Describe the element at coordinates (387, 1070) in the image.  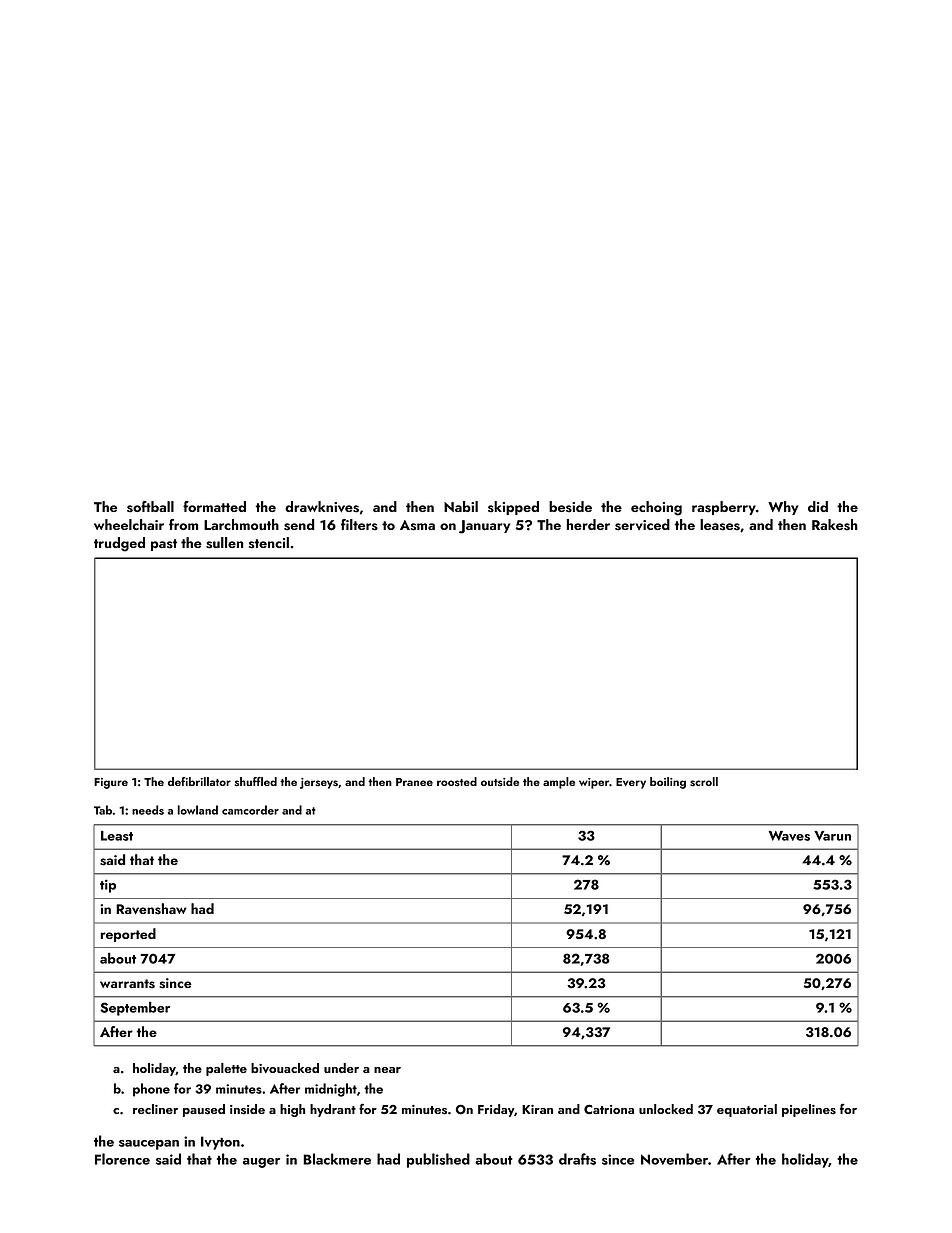
I see `near` at that location.
